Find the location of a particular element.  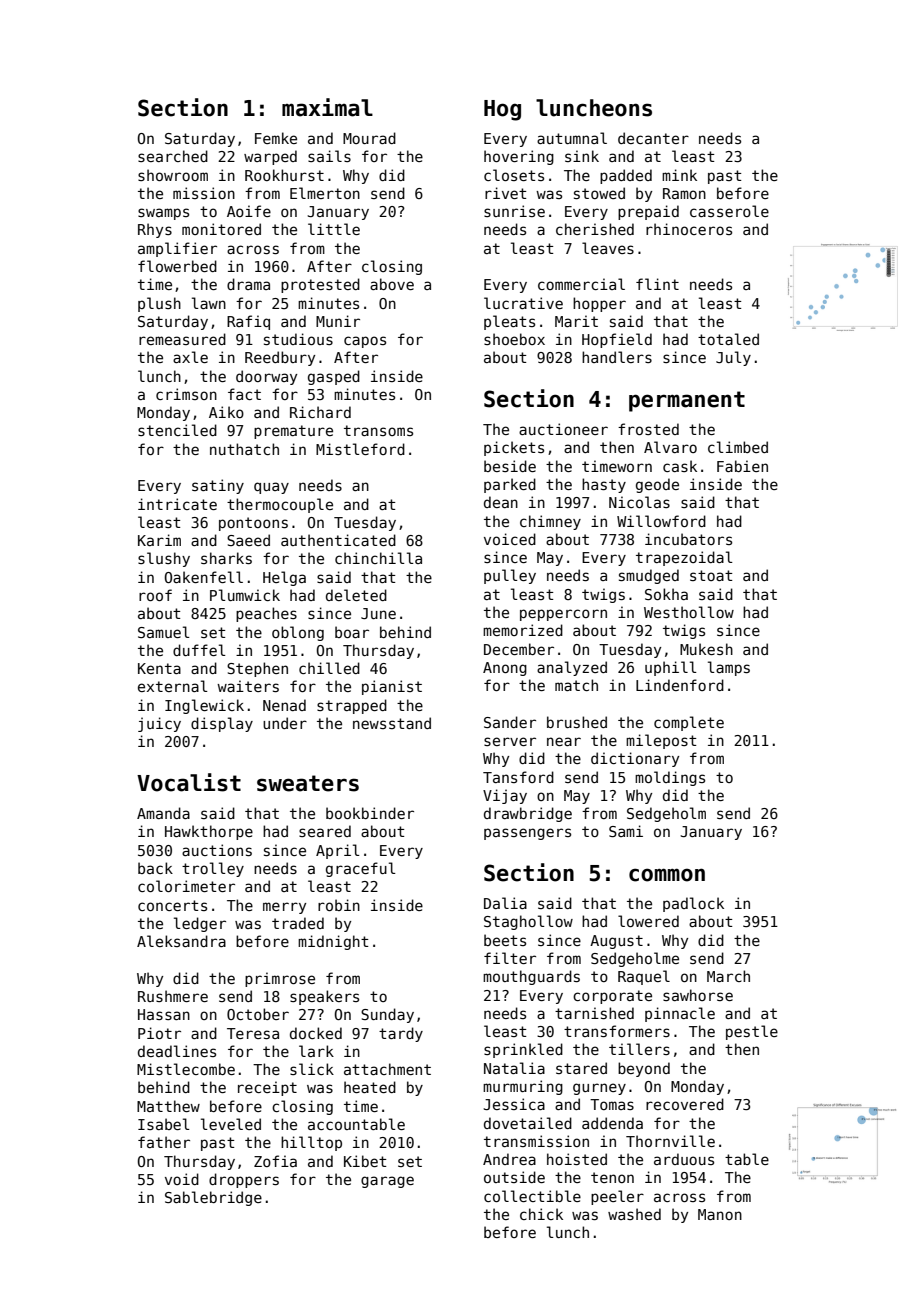

autumnal is located at coordinates (572, 138).
